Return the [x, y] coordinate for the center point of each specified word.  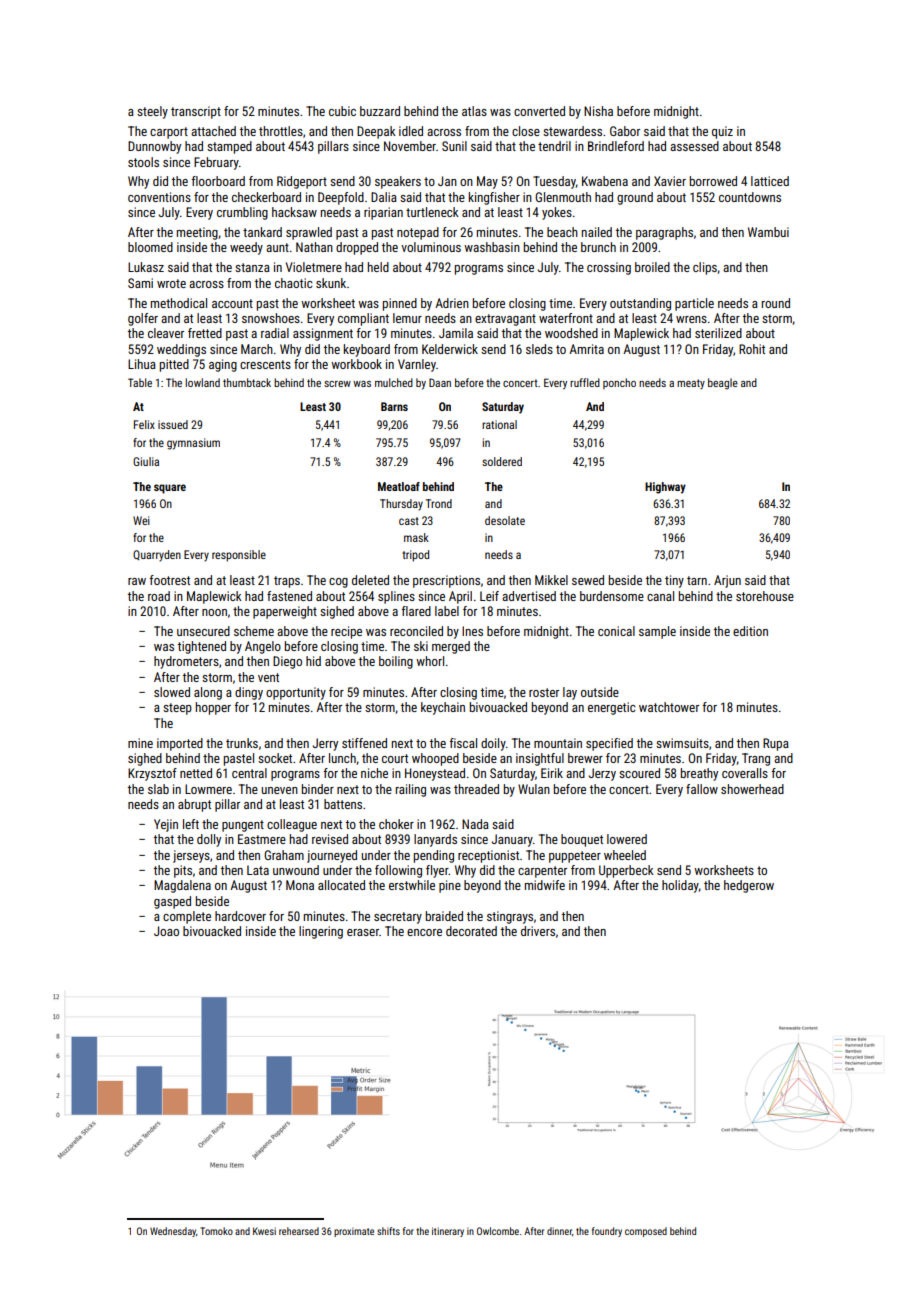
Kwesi [264, 1231]
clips [705, 268]
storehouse [765, 596]
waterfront [566, 318]
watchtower [669, 707]
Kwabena [605, 181]
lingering [321, 932]
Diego [287, 662]
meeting [197, 233]
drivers [538, 931]
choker [396, 824]
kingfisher [494, 198]
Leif [489, 596]
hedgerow [749, 886]
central [249, 773]
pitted [174, 365]
